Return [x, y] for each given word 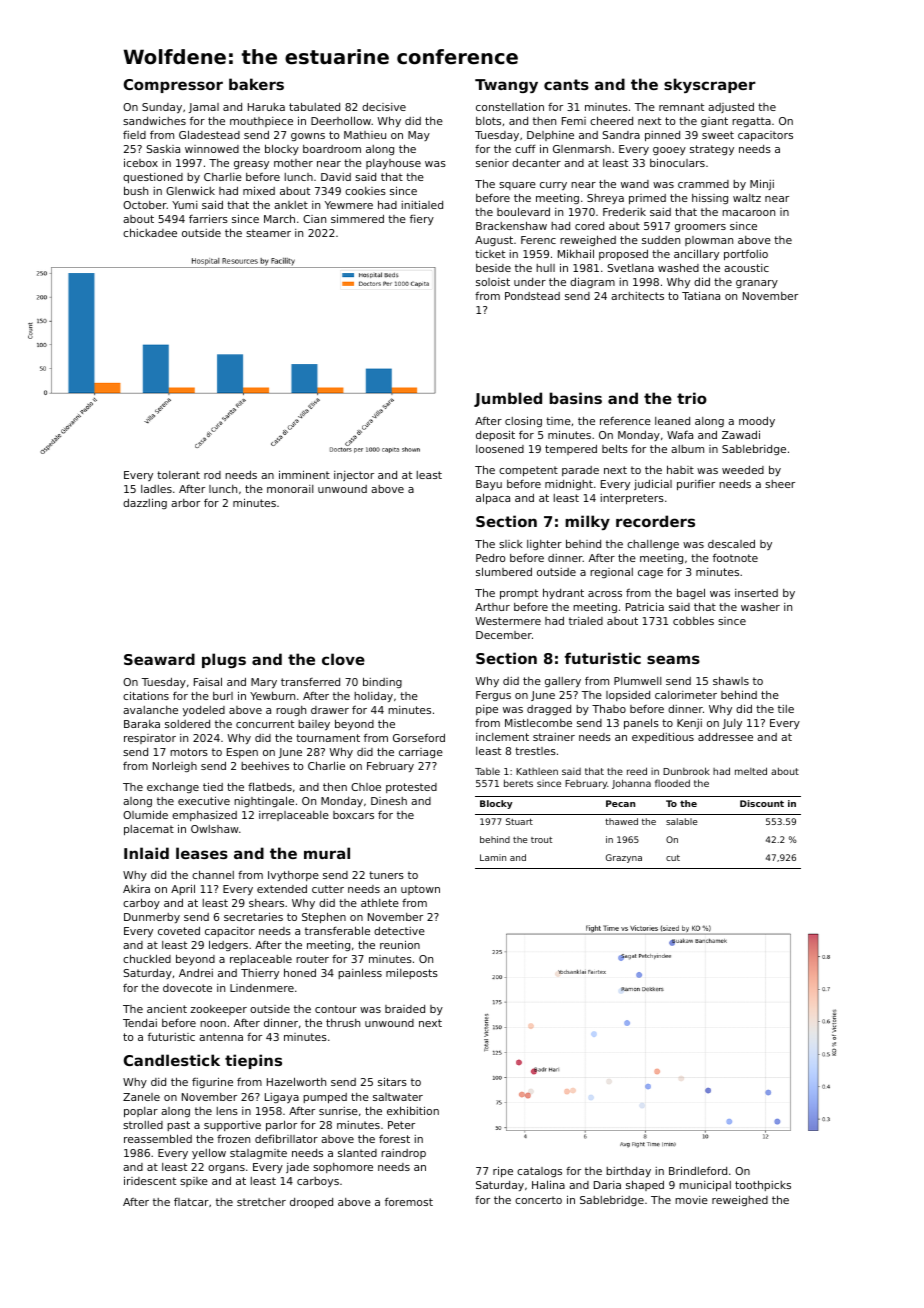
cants [566, 84]
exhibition [413, 1110]
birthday [628, 1172]
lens [227, 1111]
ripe [503, 1171]
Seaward [159, 659]
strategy [712, 150]
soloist [493, 282]
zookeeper [218, 1010]
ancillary [696, 254]
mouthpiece [261, 122]
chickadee [150, 232]
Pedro [490, 558]
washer [760, 607]
